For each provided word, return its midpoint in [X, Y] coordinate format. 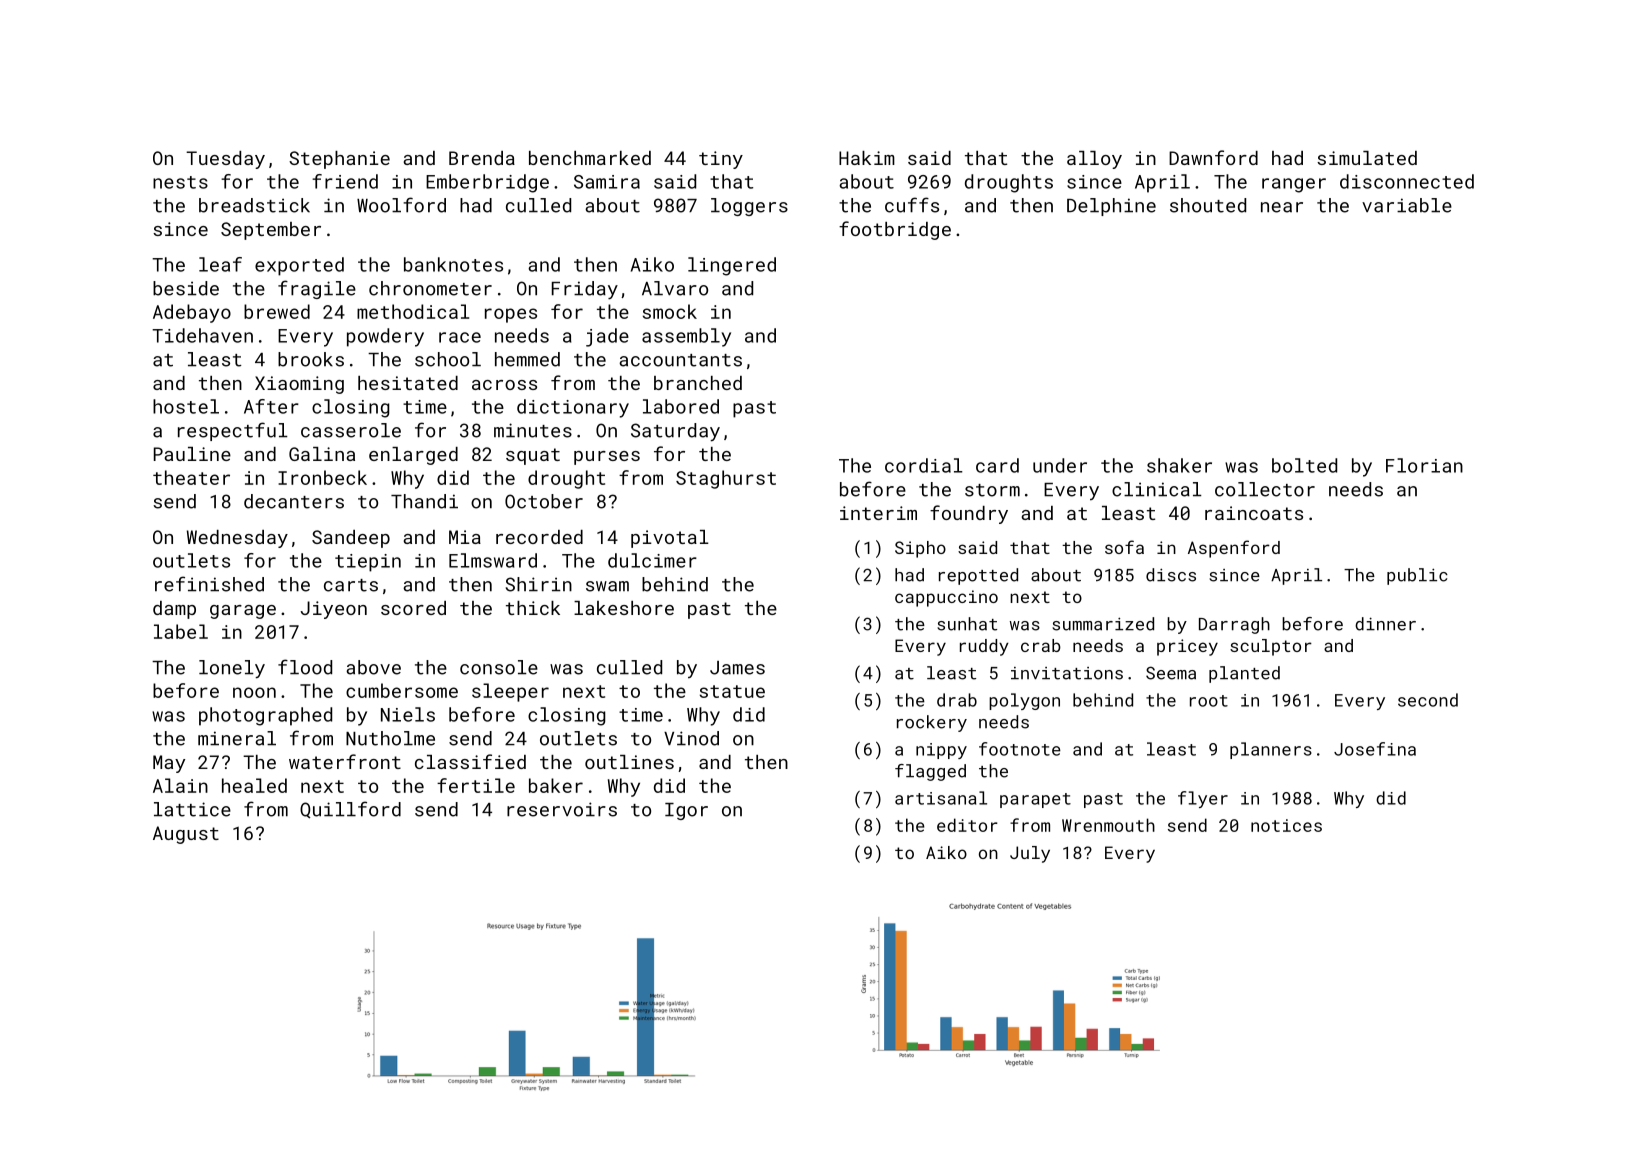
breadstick [254, 205]
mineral [237, 738]
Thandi [424, 501]
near [1282, 207]
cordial [924, 465]
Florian [1424, 465]
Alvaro [675, 288]
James [737, 668]
